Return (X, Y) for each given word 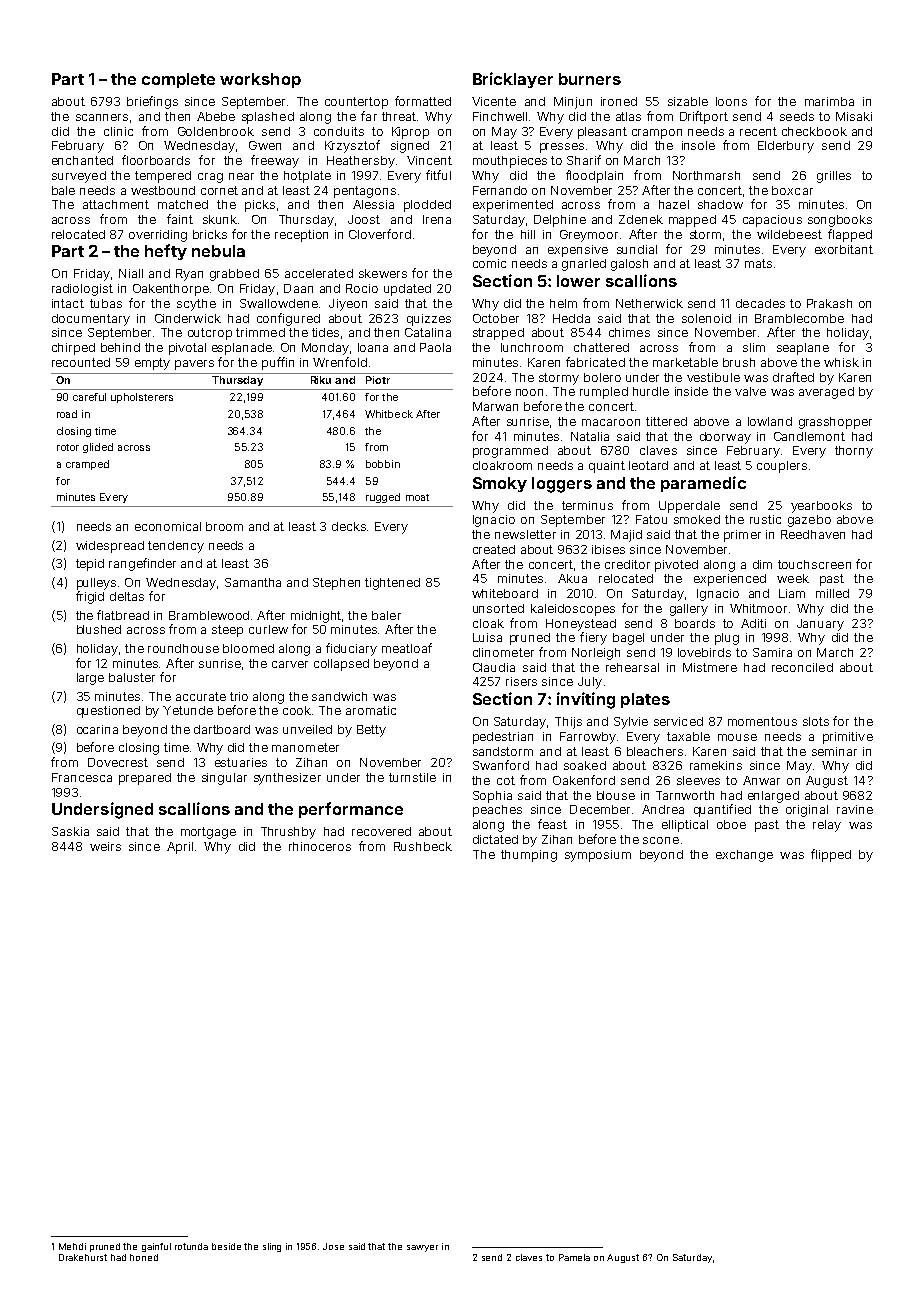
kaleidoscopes (573, 610)
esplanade (242, 349)
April (180, 848)
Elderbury (786, 147)
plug (727, 639)
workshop (260, 80)
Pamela (574, 1257)
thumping (529, 856)
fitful (438, 175)
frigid (90, 597)
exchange (744, 856)
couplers (782, 467)
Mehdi (72, 1246)
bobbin (383, 464)
